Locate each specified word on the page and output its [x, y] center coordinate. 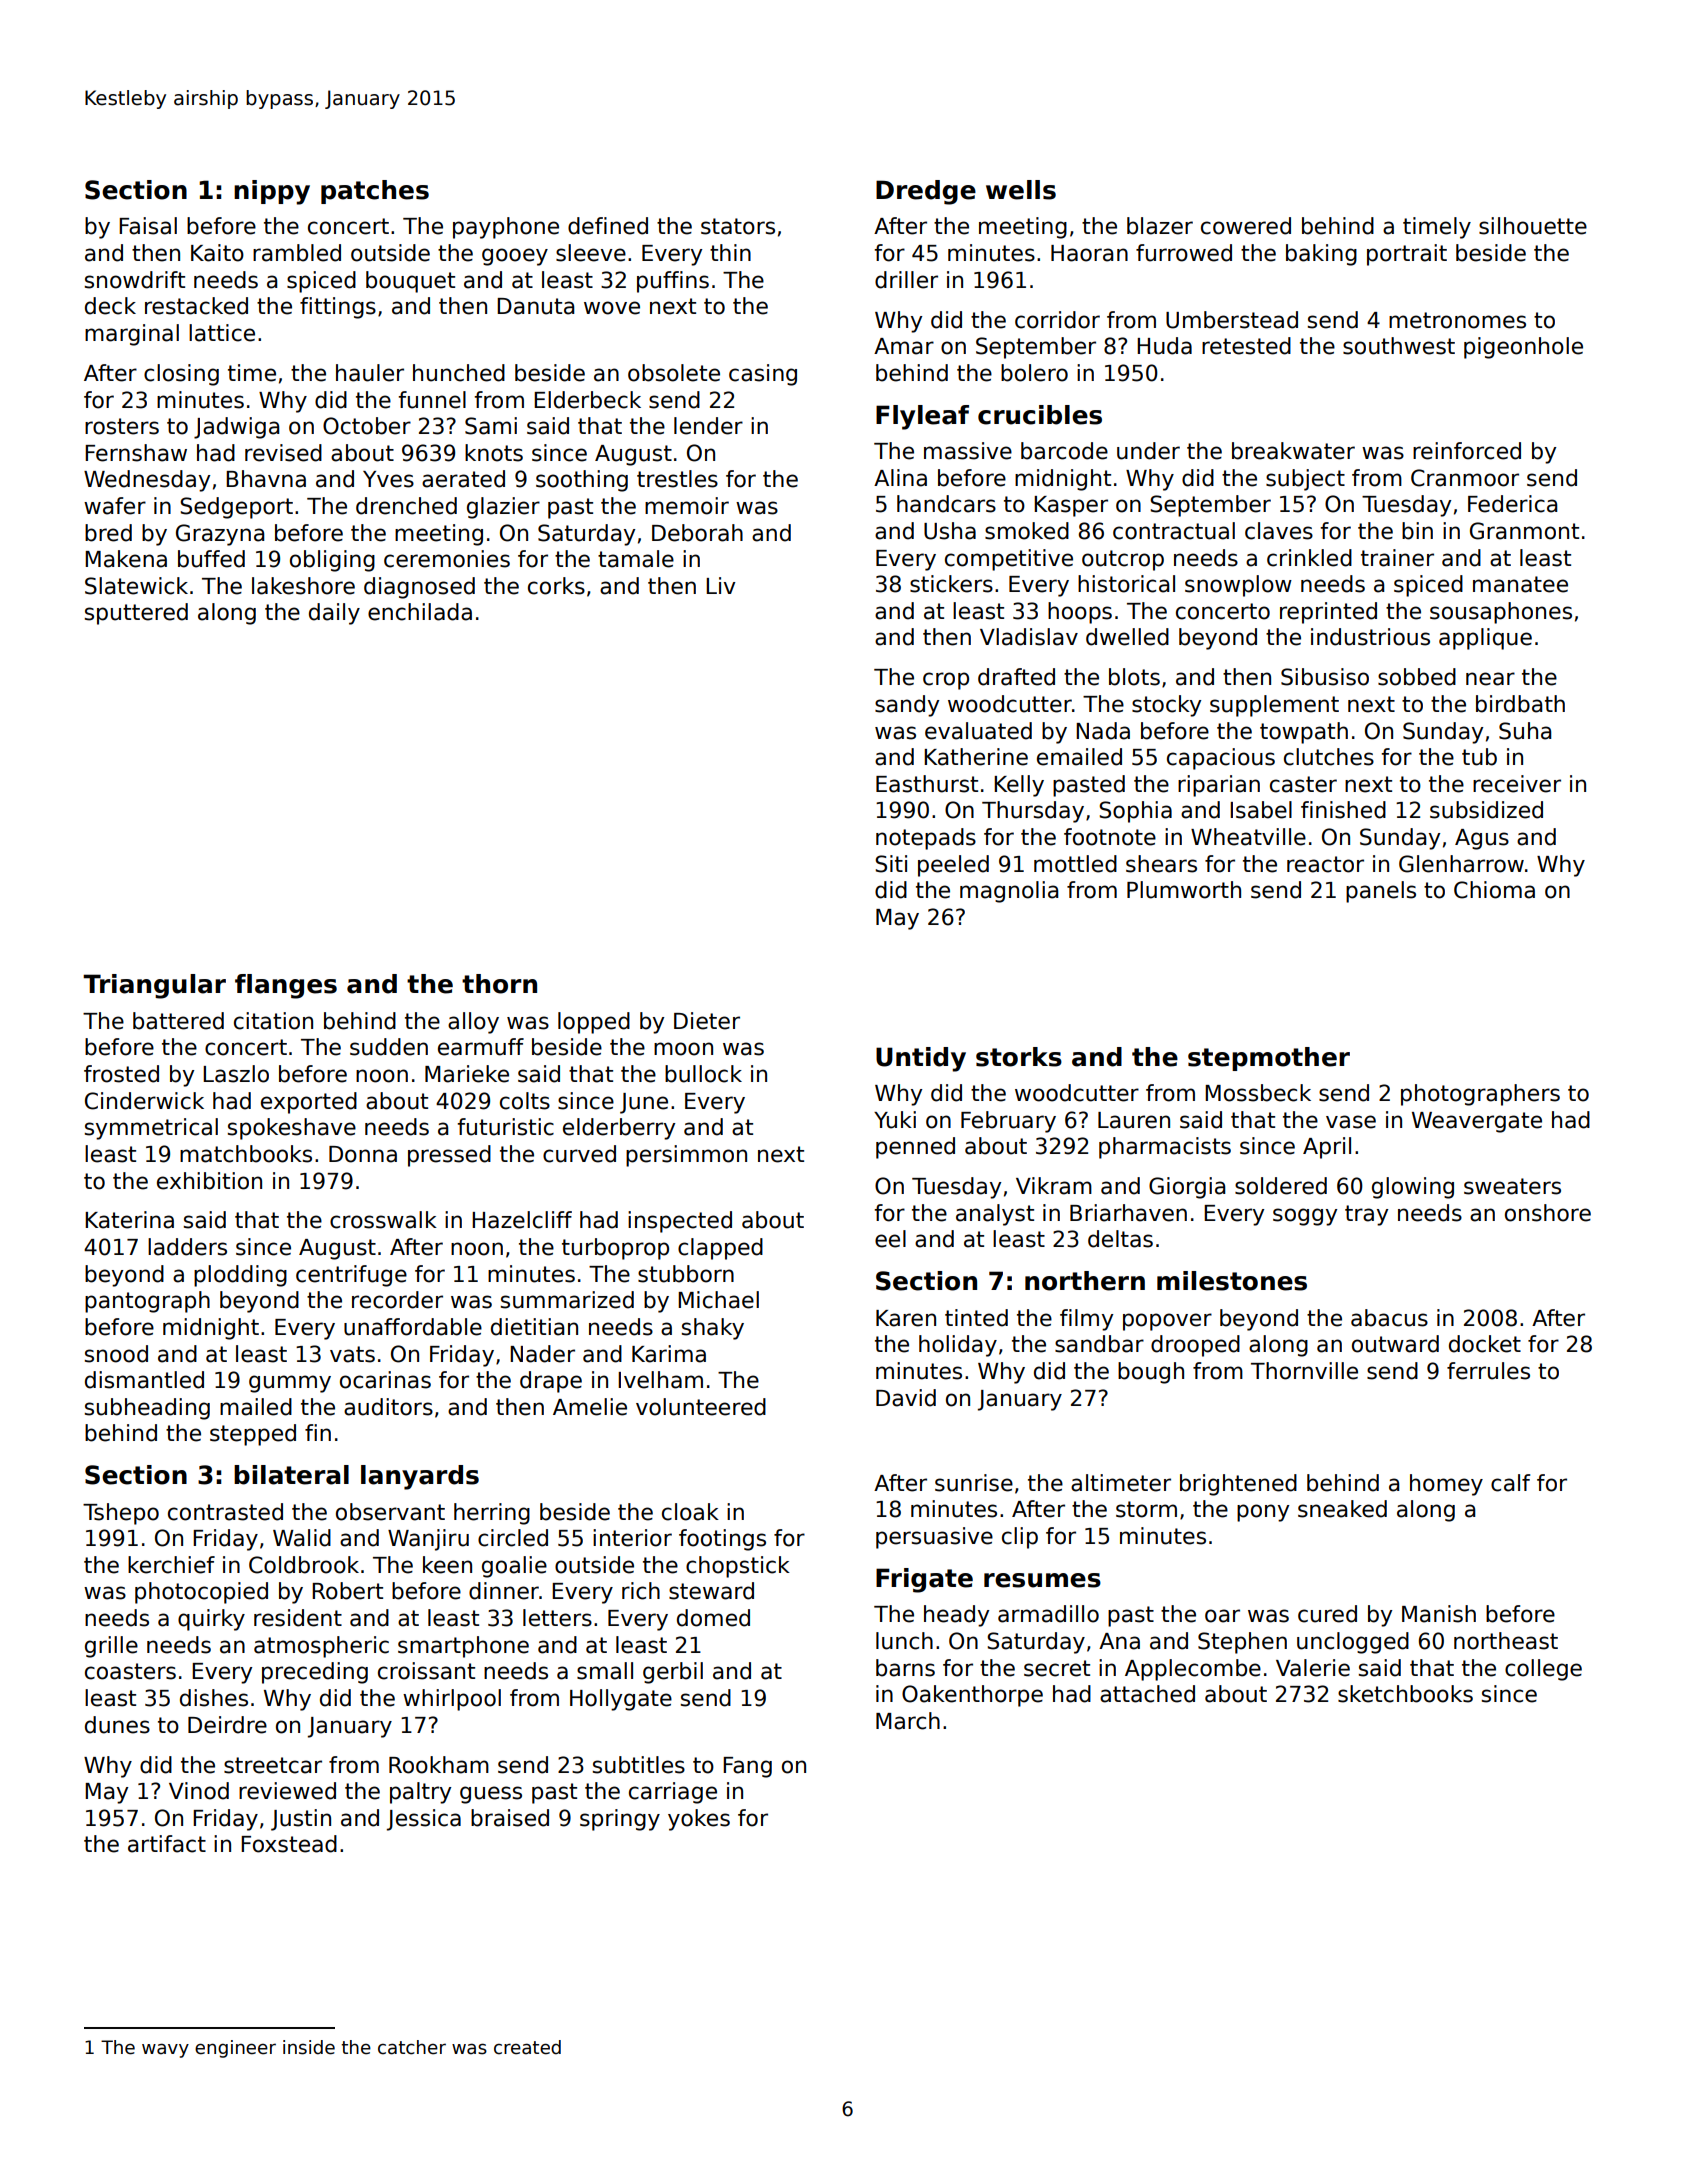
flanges [286, 986]
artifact [167, 1844]
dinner [504, 1591]
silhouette [1533, 226]
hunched [459, 373]
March [908, 1721]
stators [738, 226]
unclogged [1353, 1643]
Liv [721, 585]
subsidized [1486, 810]
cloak [690, 1512]
